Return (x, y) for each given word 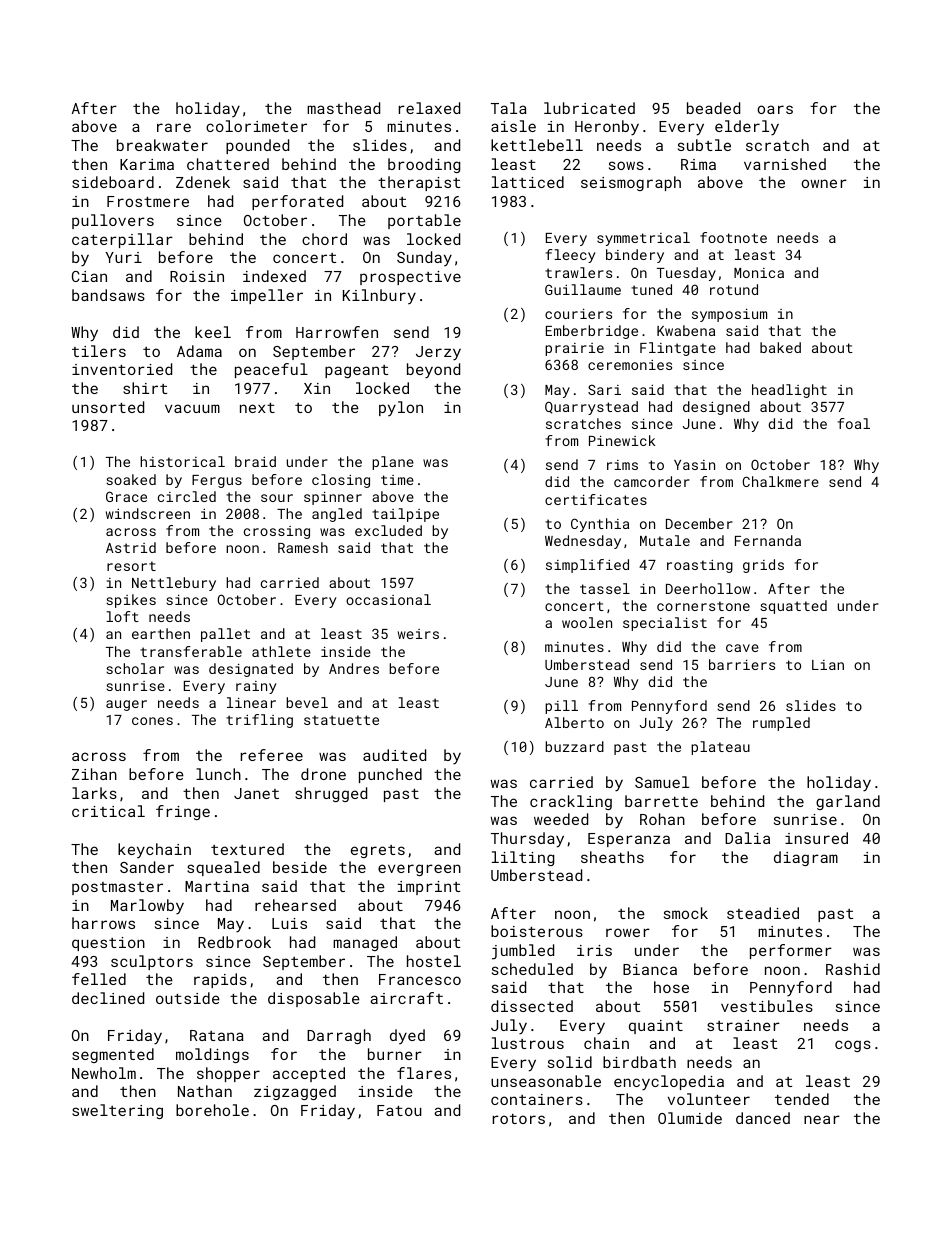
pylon (401, 408)
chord (324, 239)
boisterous (537, 931)
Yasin (694, 465)
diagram (806, 858)
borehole (212, 1110)
